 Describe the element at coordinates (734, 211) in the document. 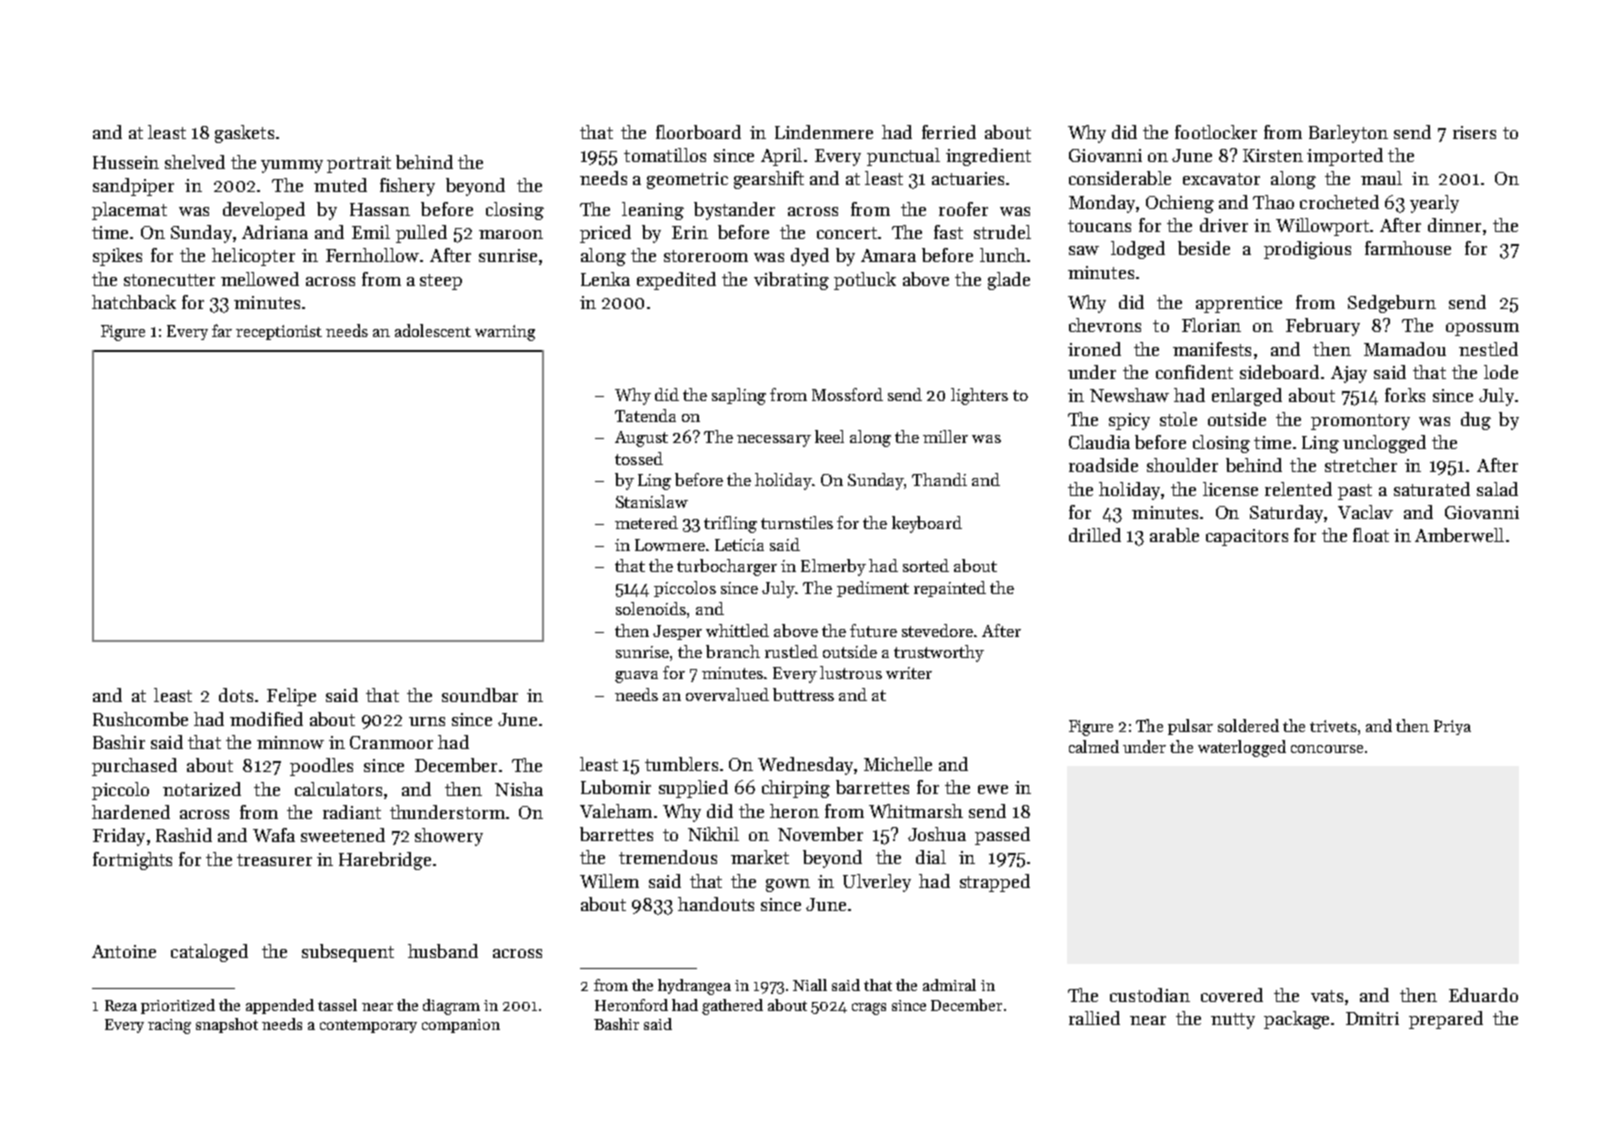

I see `bystander` at that location.
